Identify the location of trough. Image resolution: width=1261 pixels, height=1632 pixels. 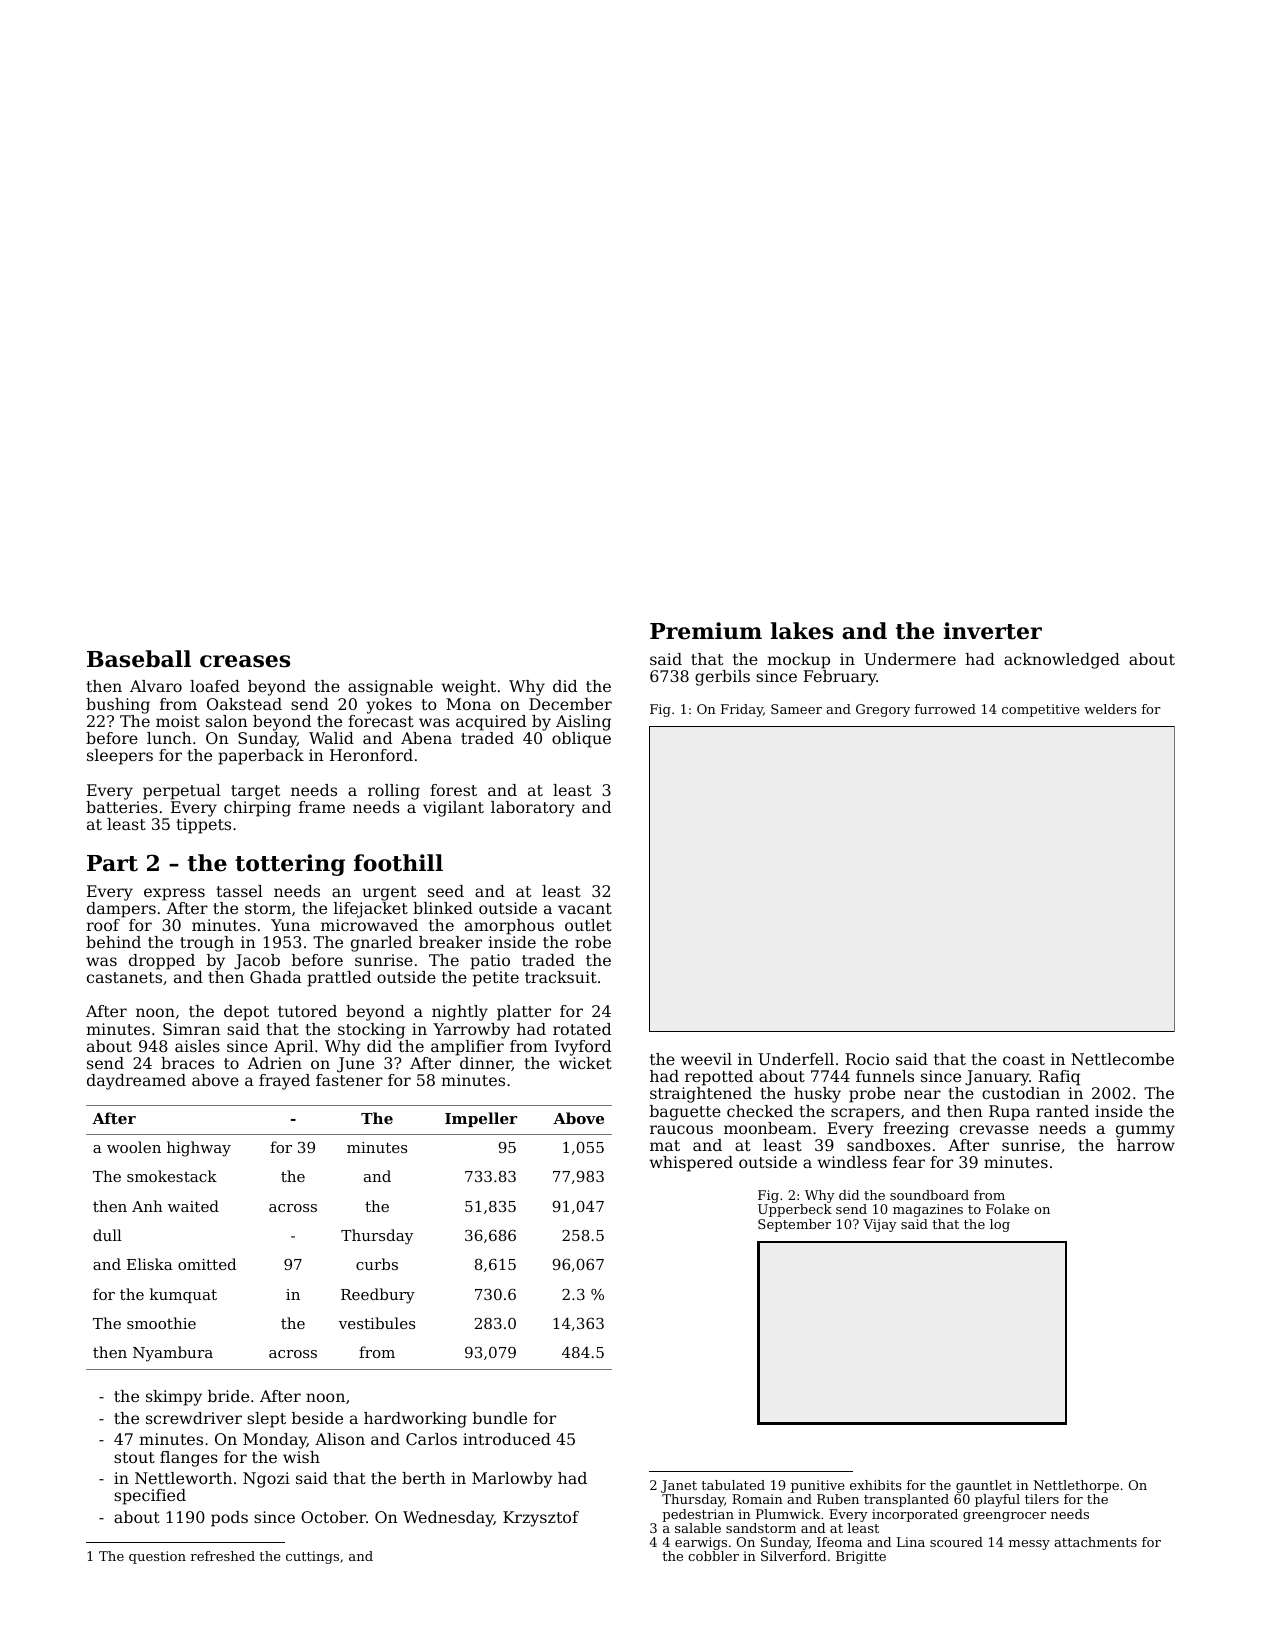
(207, 944).
